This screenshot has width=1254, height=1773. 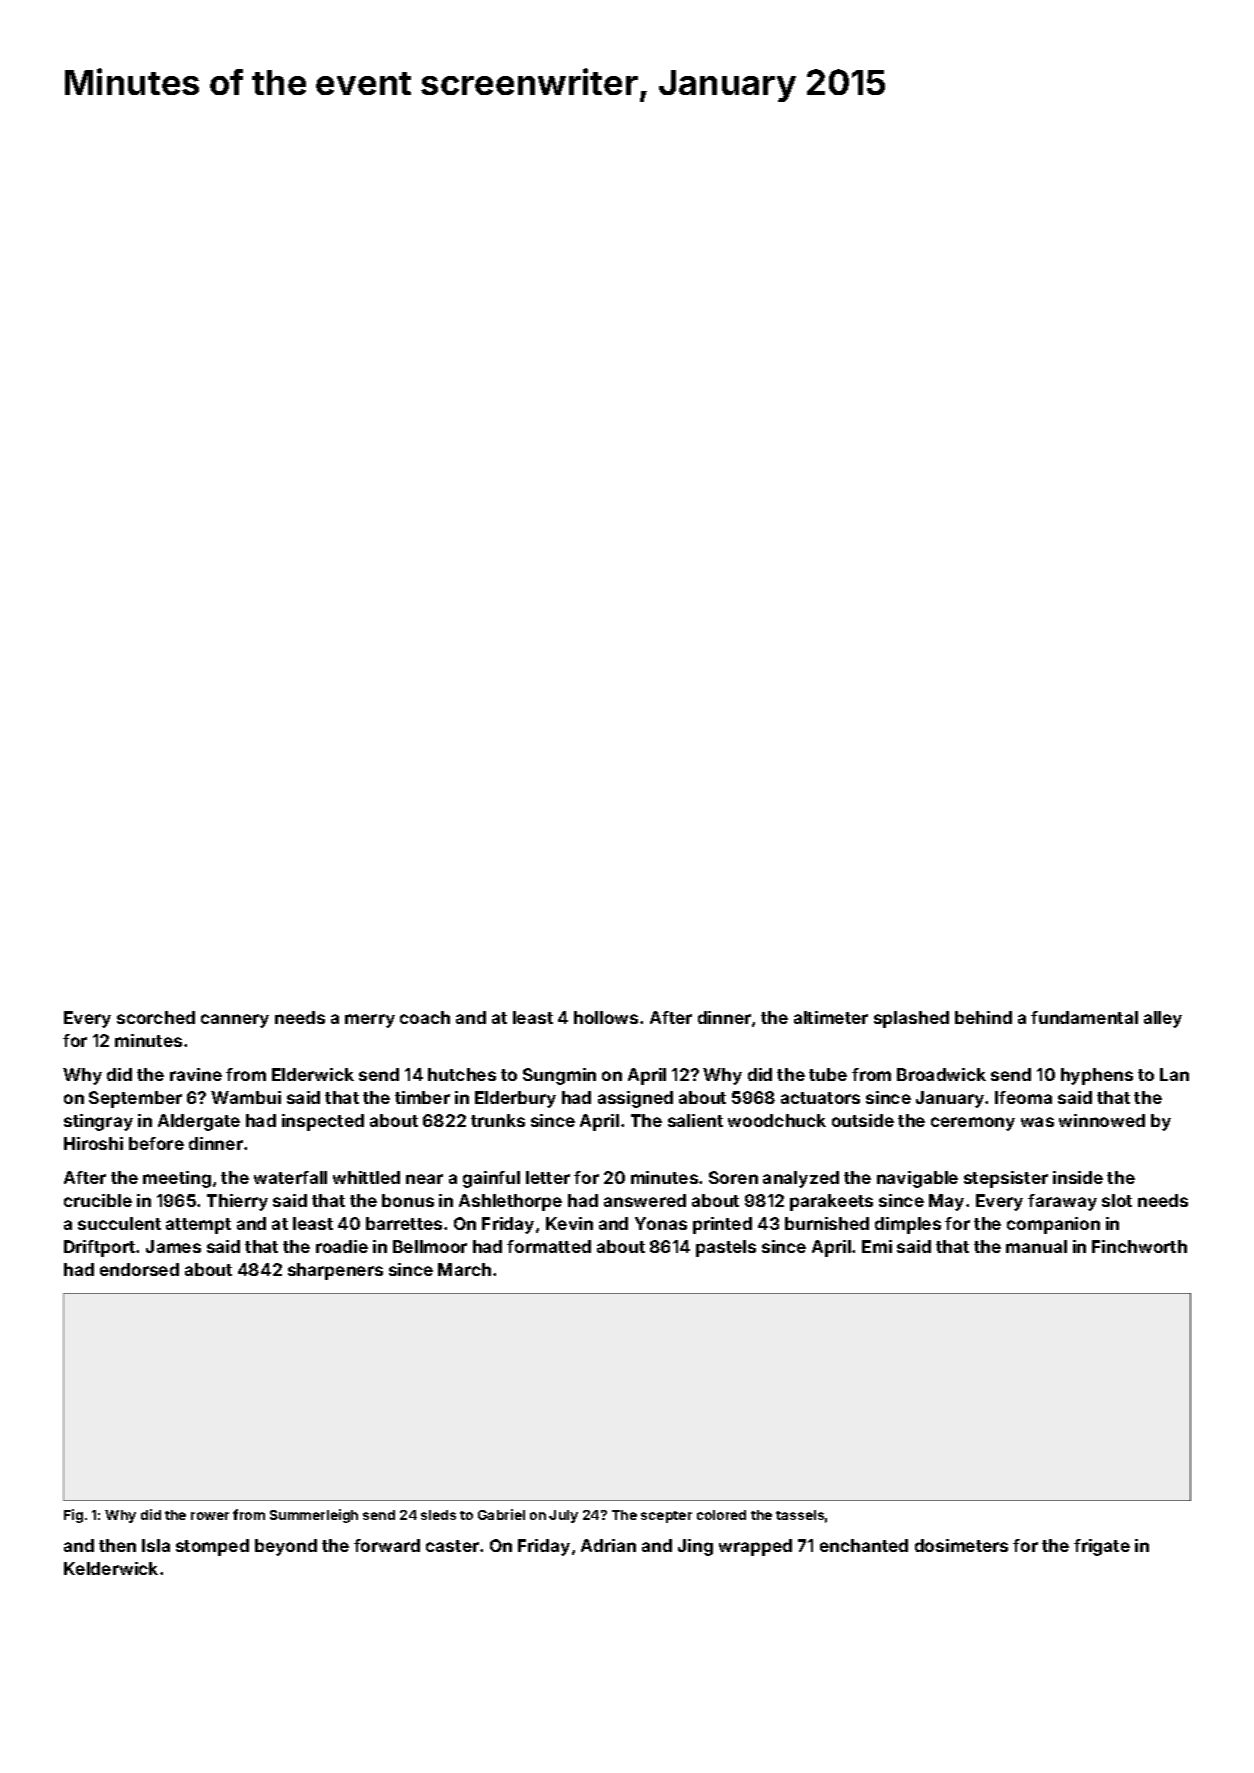 What do you see at coordinates (196, 1074) in the screenshot?
I see `ravine` at bounding box center [196, 1074].
